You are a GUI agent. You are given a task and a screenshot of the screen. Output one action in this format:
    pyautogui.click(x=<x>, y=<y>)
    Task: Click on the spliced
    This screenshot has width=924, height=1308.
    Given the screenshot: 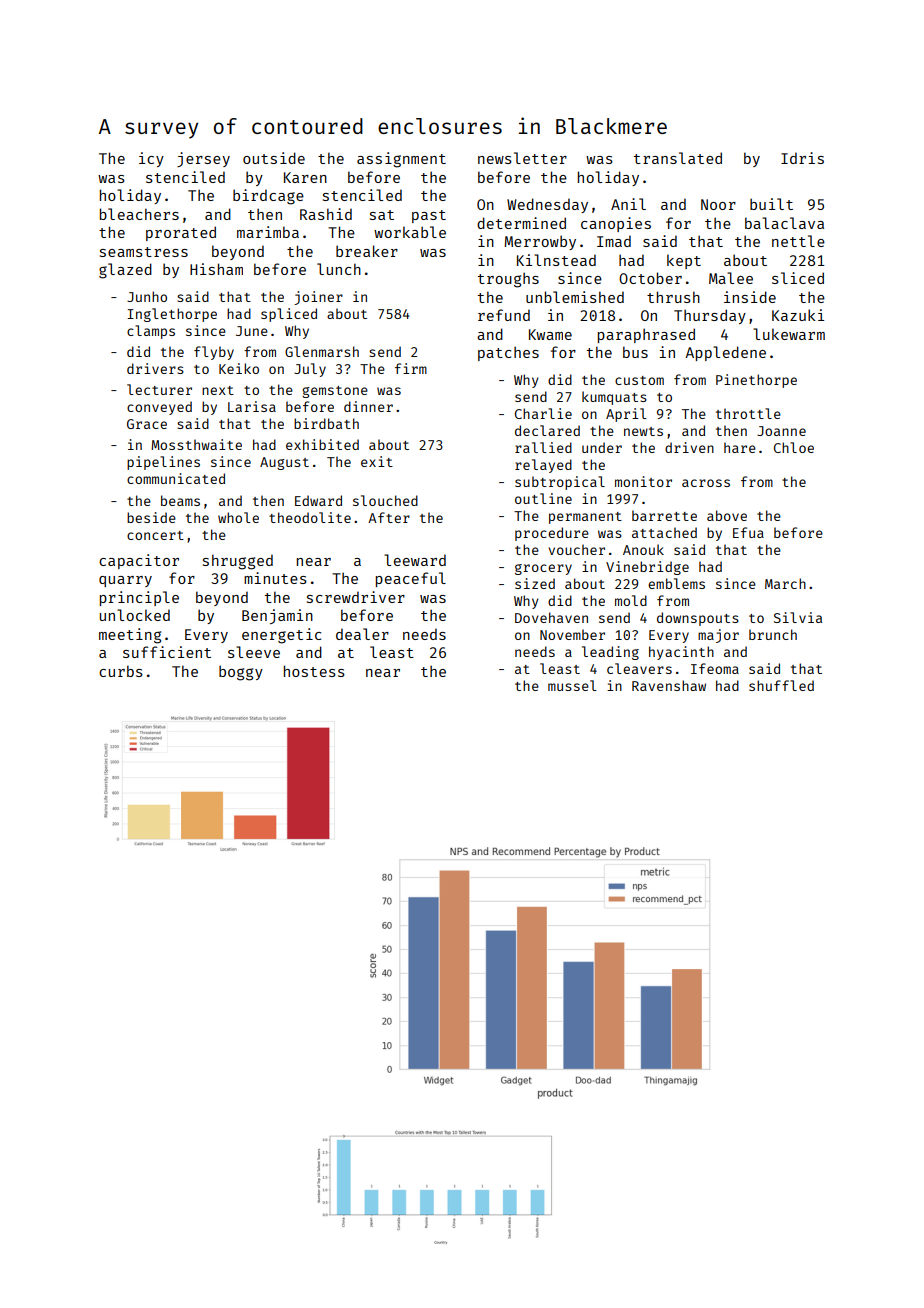 What is the action you would take?
    pyautogui.click(x=289, y=315)
